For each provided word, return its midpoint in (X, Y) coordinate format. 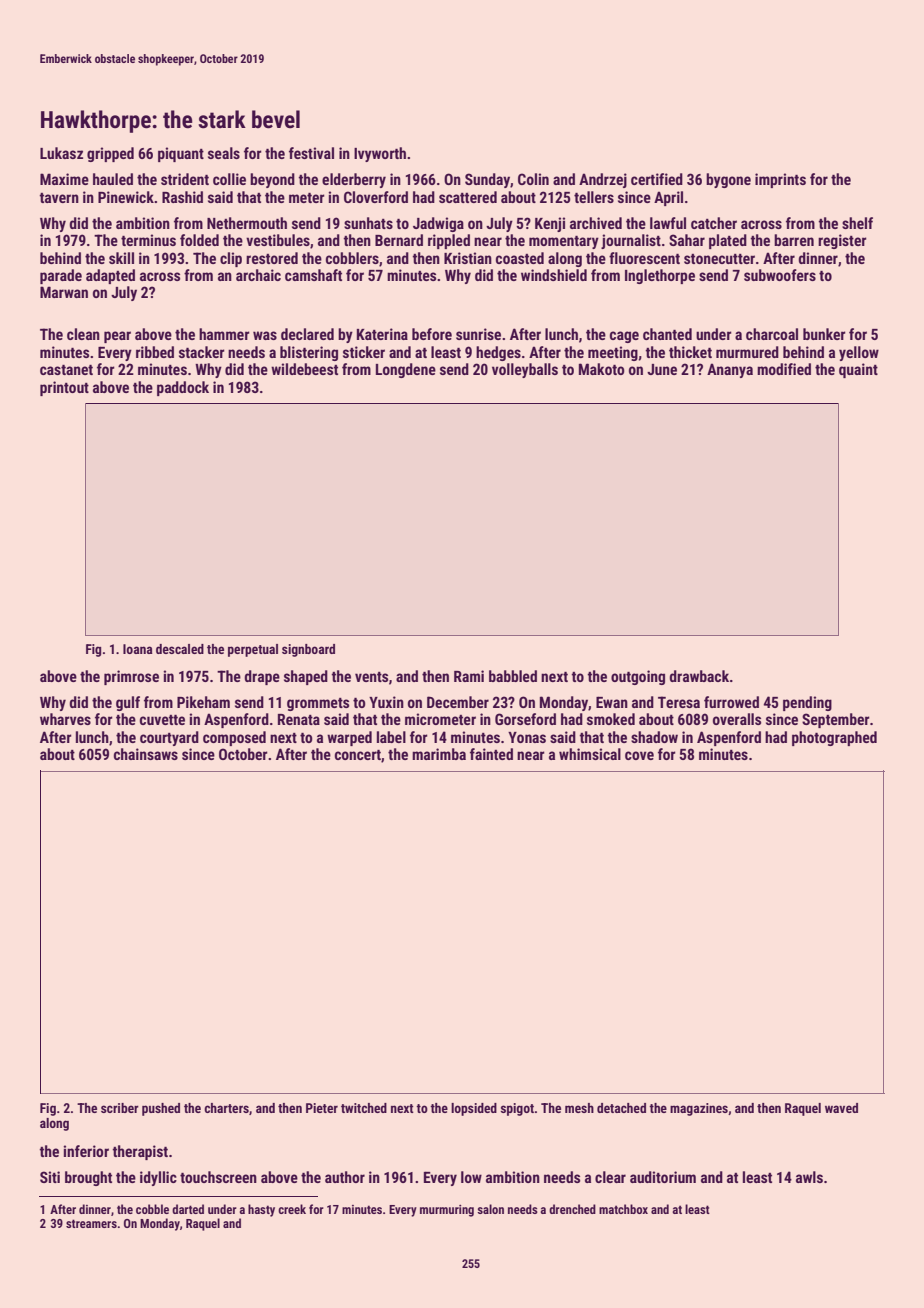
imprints (780, 180)
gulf (128, 703)
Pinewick (126, 197)
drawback (699, 676)
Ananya (730, 370)
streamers (91, 1223)
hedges (498, 353)
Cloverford (376, 197)
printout (64, 388)
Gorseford (525, 719)
